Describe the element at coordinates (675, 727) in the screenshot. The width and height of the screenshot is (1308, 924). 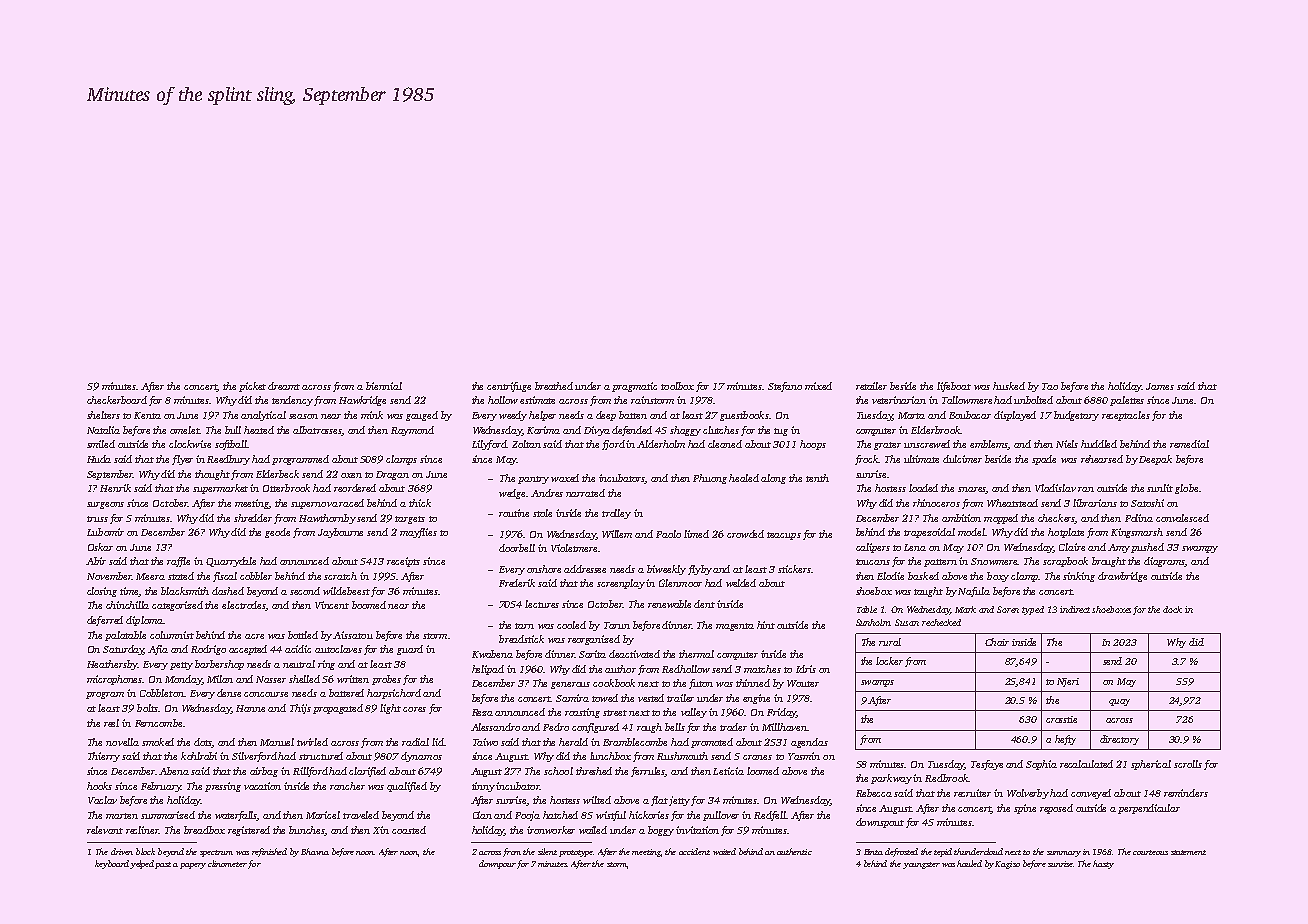
I see `bells` at that location.
